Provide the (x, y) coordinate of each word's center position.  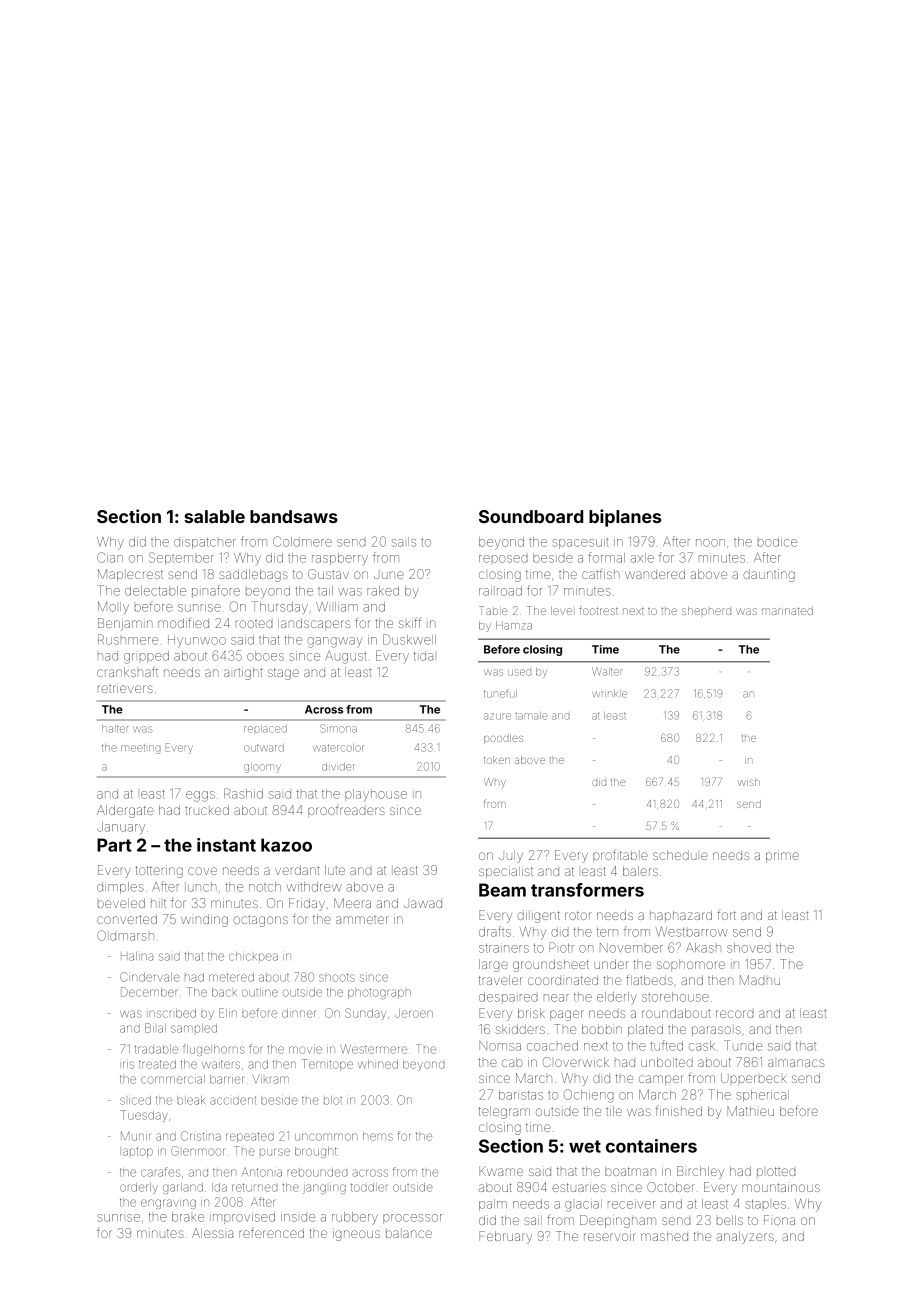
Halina (137, 956)
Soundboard (531, 516)
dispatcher (205, 543)
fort (726, 915)
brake (188, 1217)
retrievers (125, 688)
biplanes (625, 518)
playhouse (376, 795)
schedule (680, 855)
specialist (506, 872)
